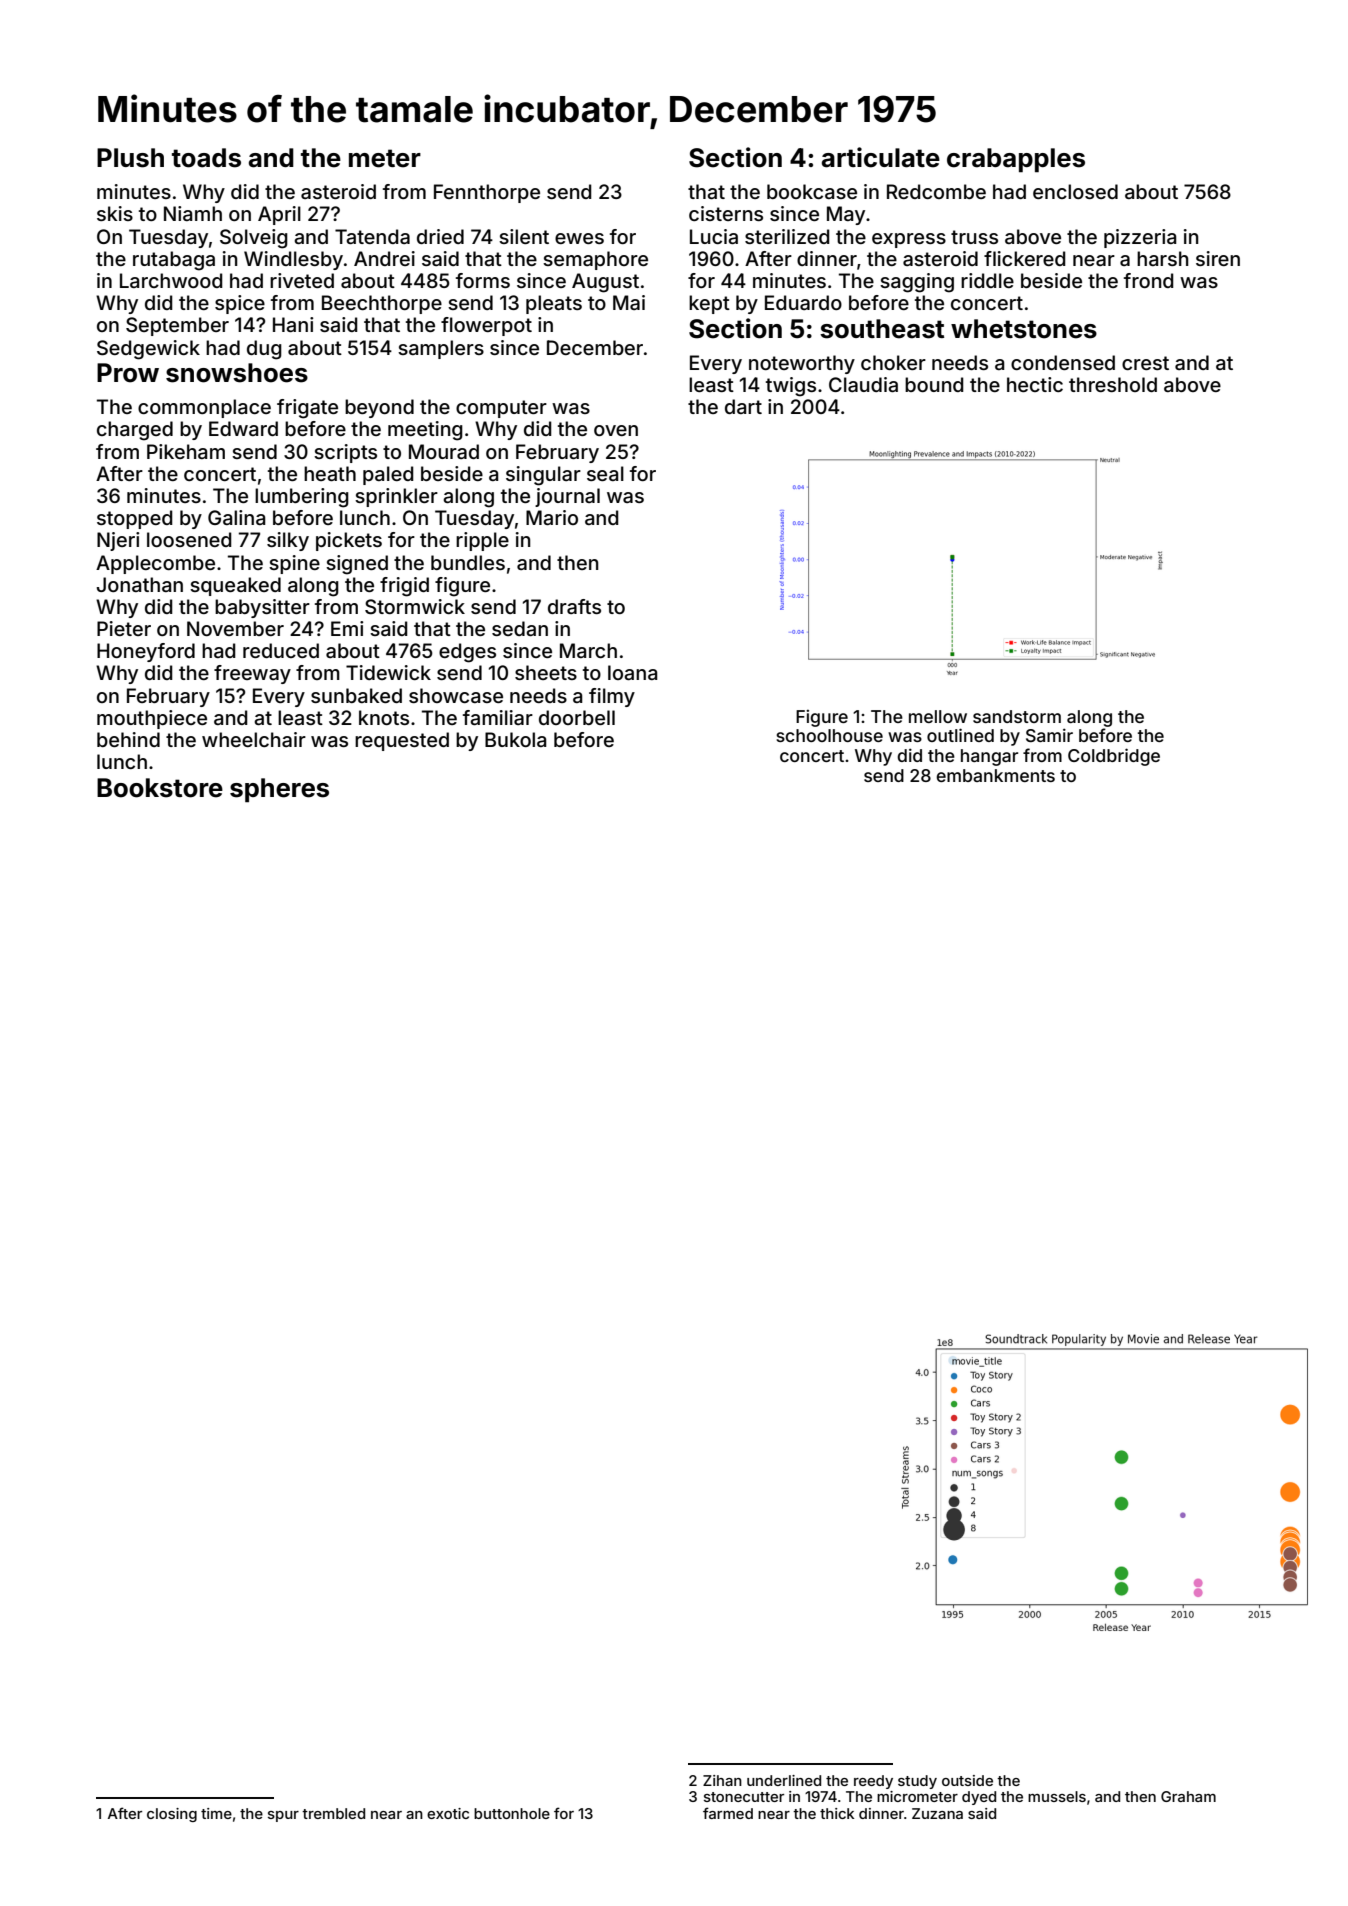 This page has width=1348, height=1906. Describe the element at coordinates (206, 158) in the page. I see `toads` at that location.
